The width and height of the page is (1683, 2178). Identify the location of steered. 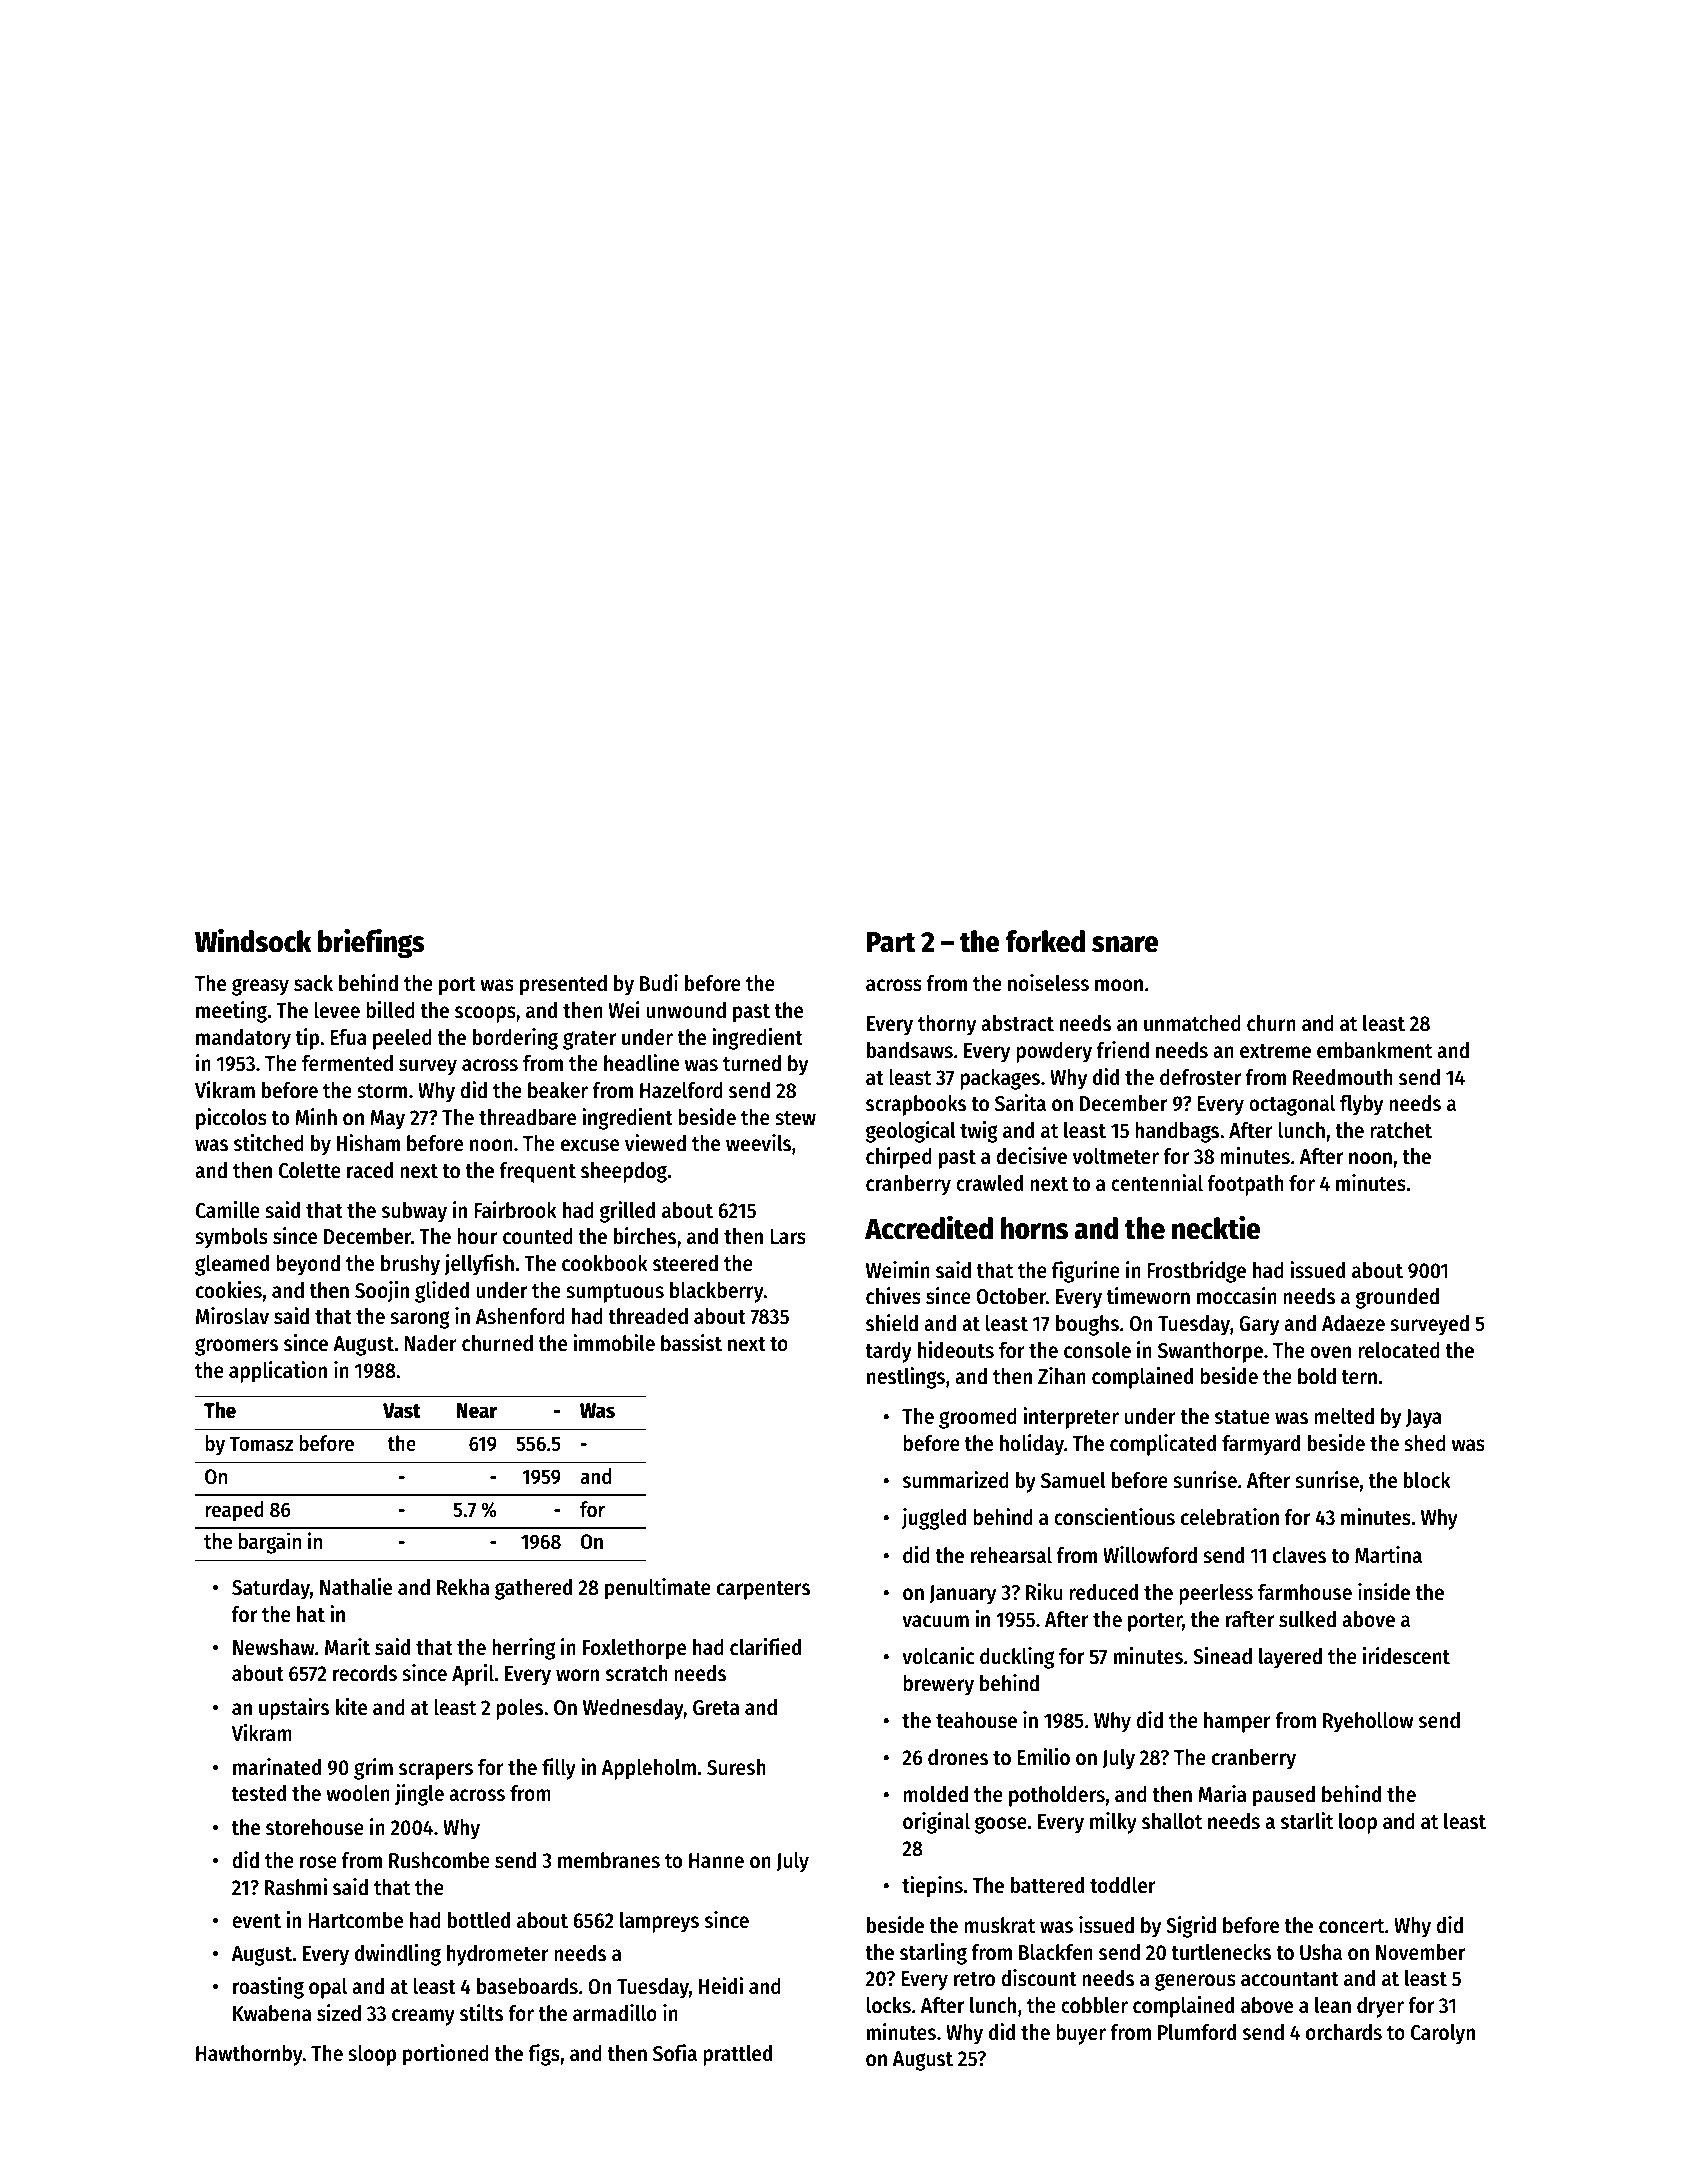
(685, 1263).
